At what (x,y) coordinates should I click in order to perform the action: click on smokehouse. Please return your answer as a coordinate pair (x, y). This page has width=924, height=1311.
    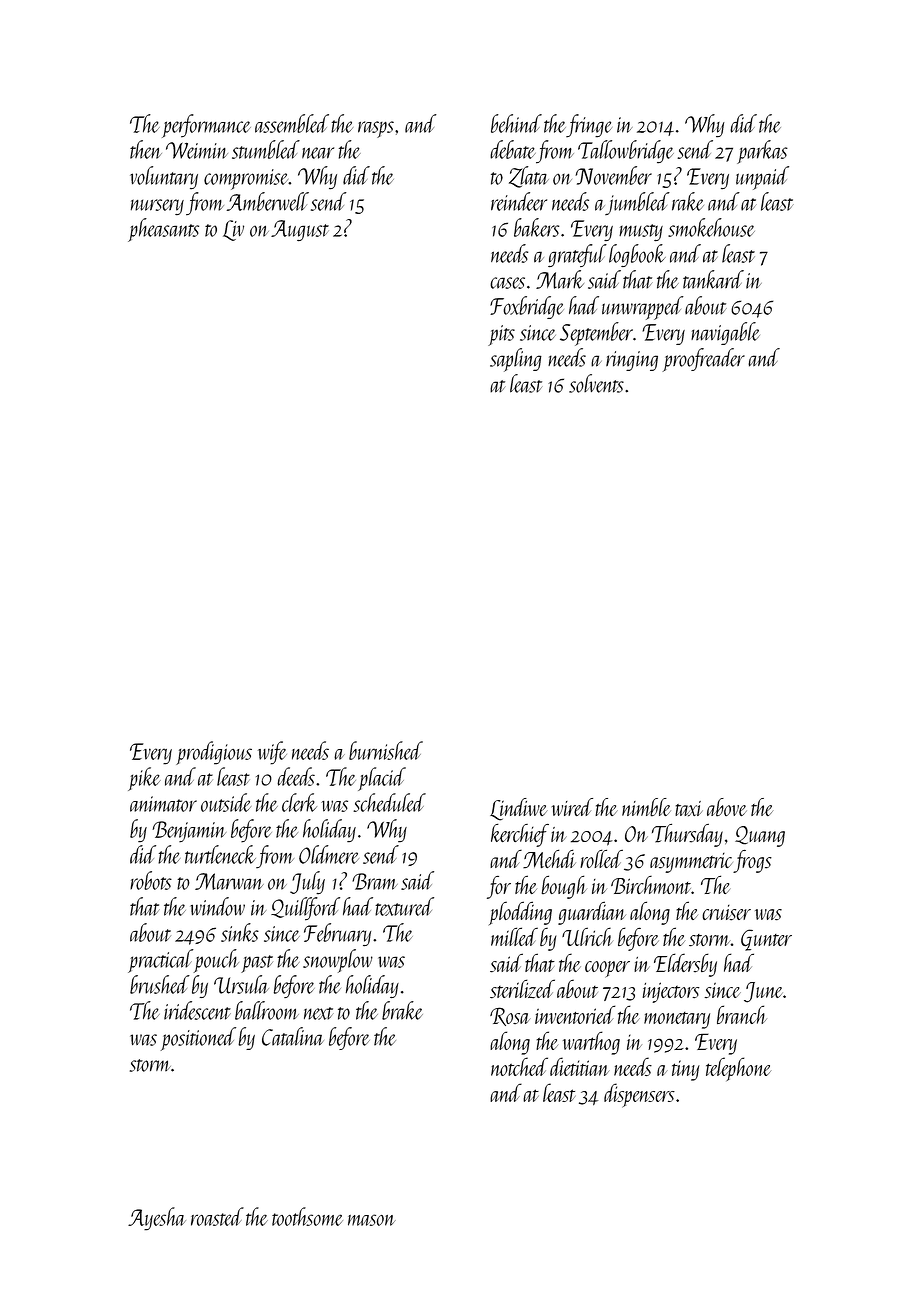
    Looking at the image, I should click on (711, 227).
